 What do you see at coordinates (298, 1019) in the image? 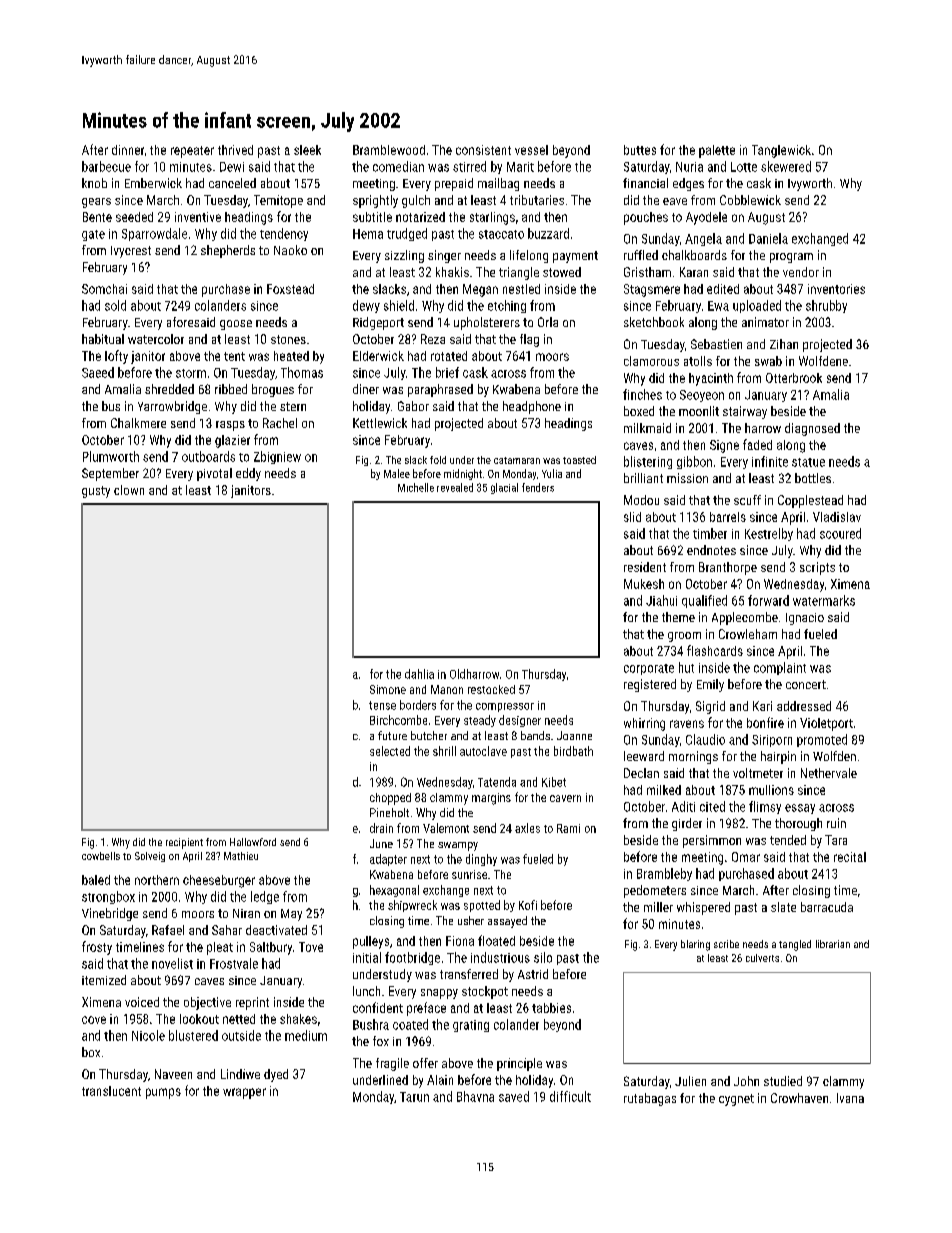
I see `shakes` at bounding box center [298, 1019].
